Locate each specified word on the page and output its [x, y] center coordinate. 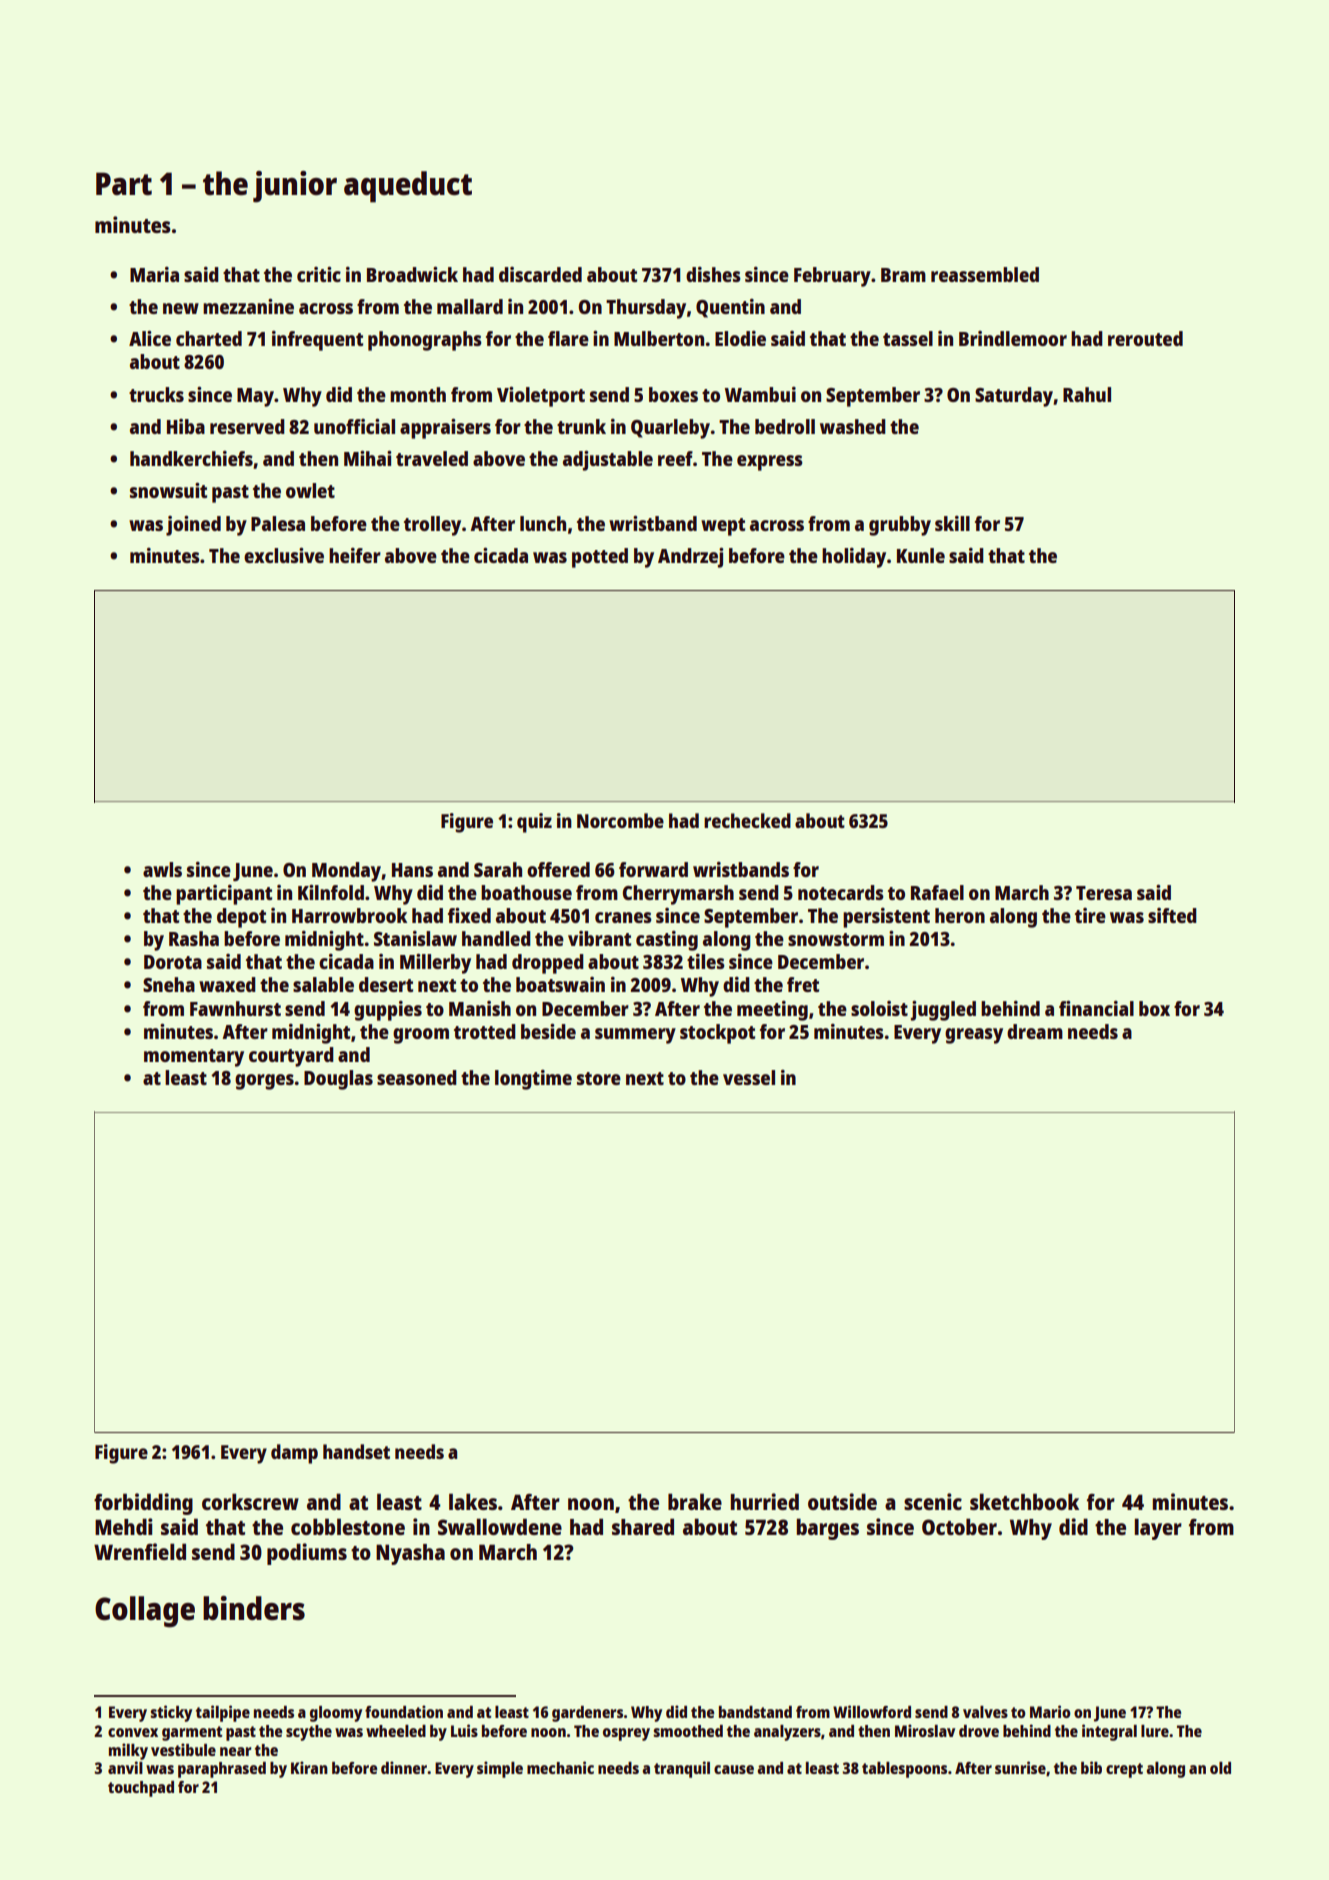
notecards [841, 892]
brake [695, 1501]
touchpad [141, 1789]
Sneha [169, 984]
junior [295, 187]
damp [294, 1454]
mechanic [560, 1767]
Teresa [1104, 893]
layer [1158, 1529]
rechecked [747, 820]
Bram [903, 275]
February [832, 277]
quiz [534, 823]
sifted [1172, 915]
